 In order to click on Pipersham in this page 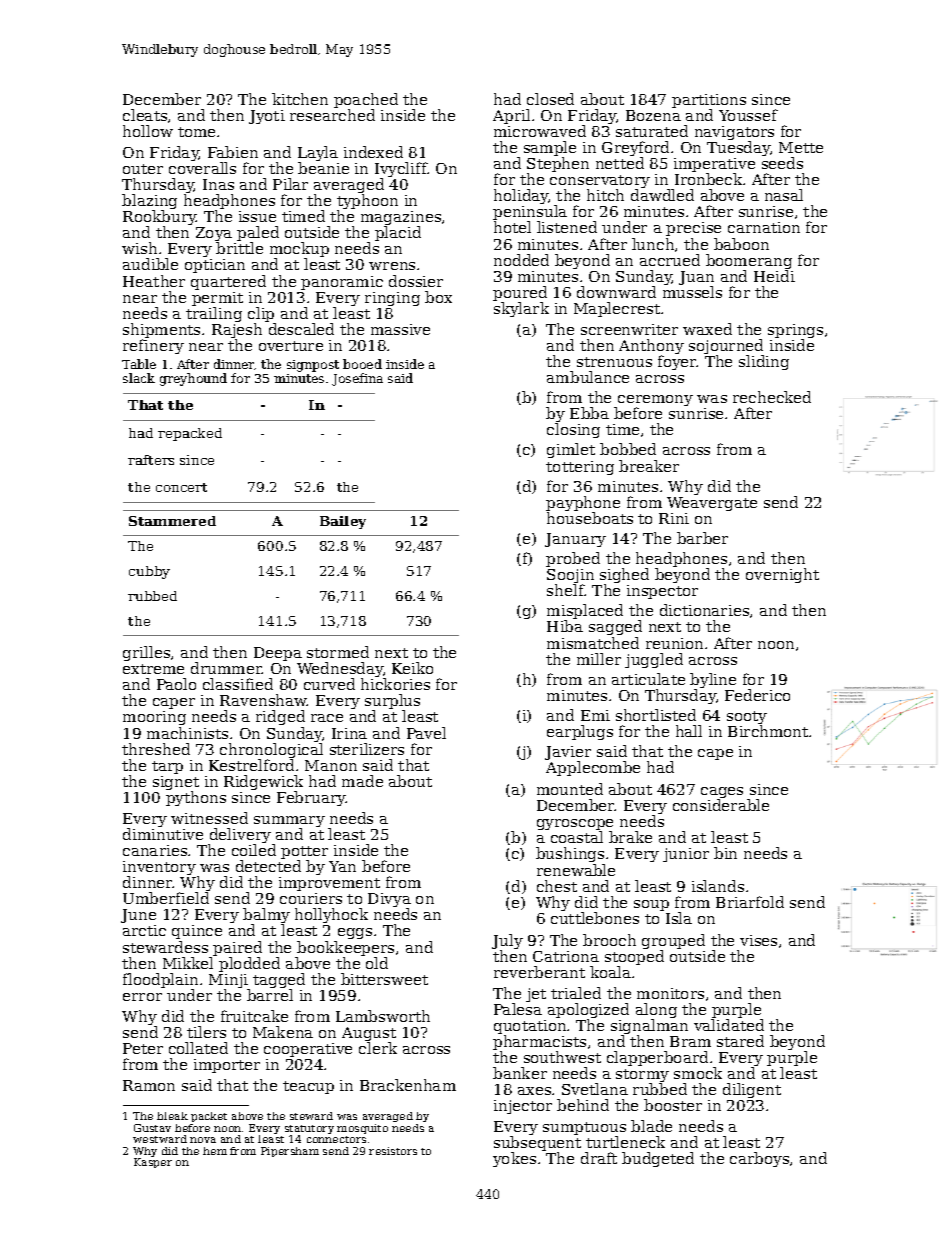, I will do `click(290, 1152)`.
